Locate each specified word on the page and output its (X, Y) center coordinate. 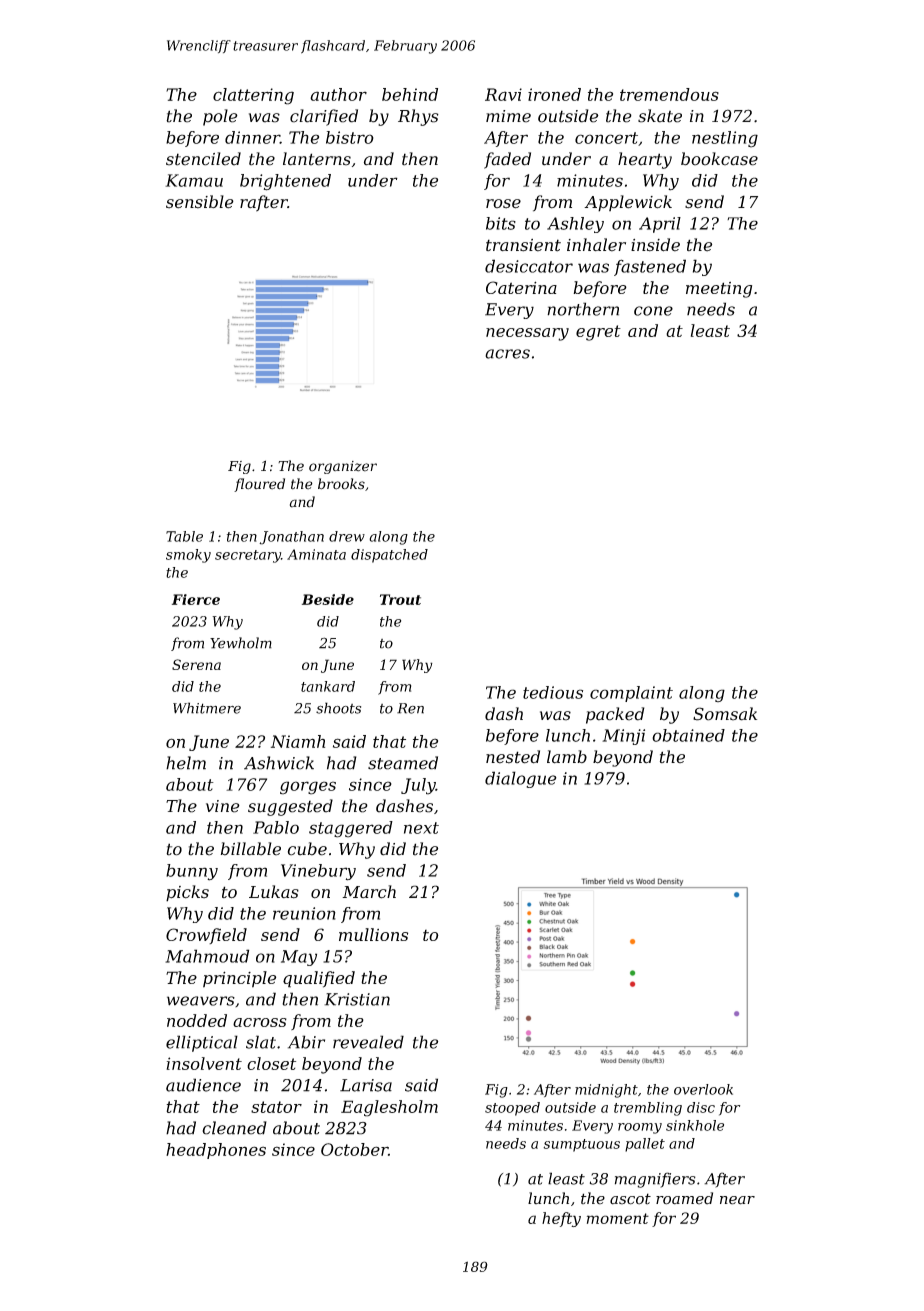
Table (184, 536)
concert (606, 138)
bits (501, 223)
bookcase (719, 159)
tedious (553, 692)
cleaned (234, 1128)
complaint (631, 694)
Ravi (503, 94)
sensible (200, 202)
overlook (703, 1089)
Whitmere (207, 708)
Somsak (725, 714)
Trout (400, 599)
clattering (253, 96)
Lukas (274, 892)
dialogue (521, 779)
